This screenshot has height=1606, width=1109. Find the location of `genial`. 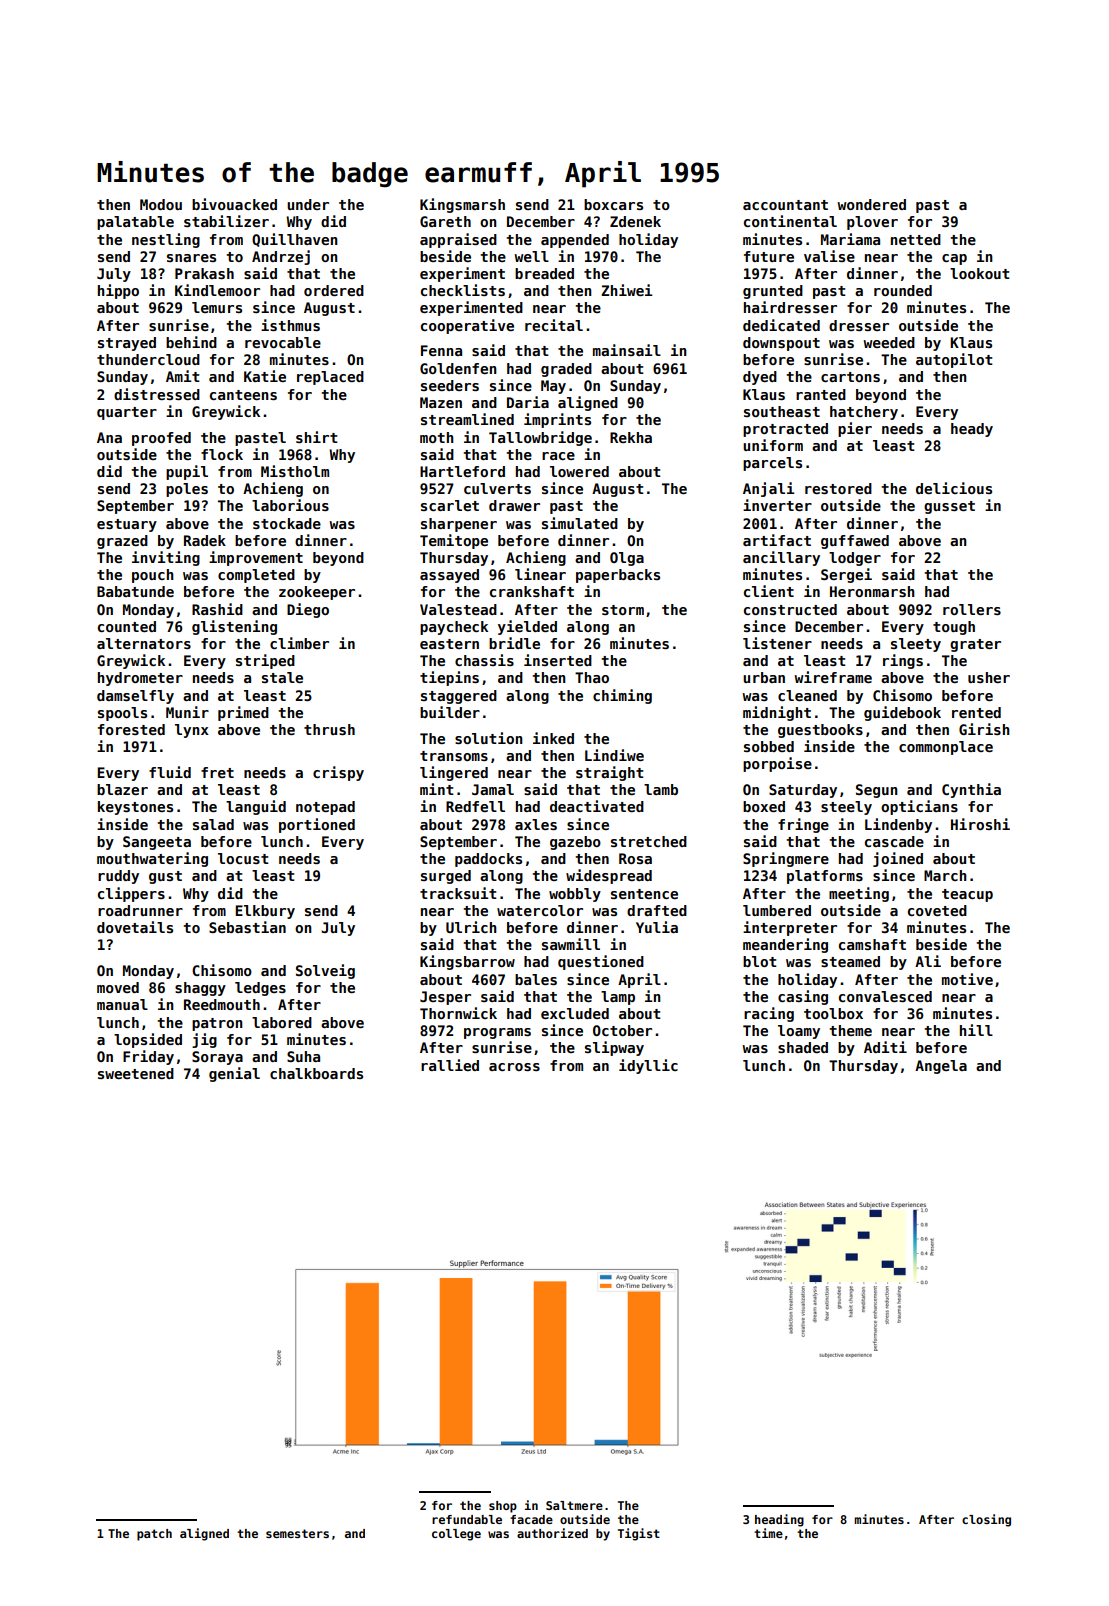

genial is located at coordinates (234, 1074).
